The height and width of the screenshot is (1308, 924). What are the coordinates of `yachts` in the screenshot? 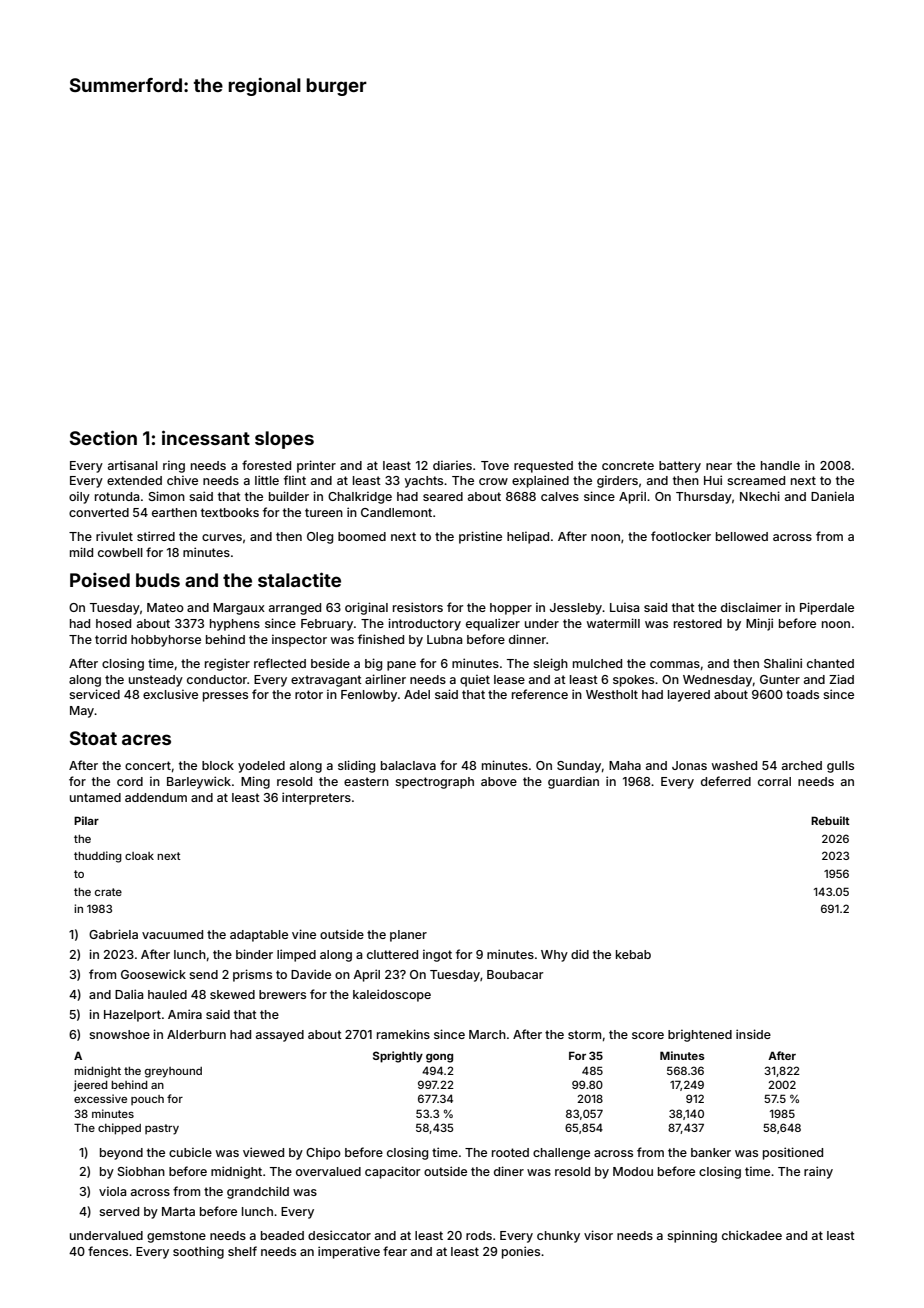 It's located at (424, 482).
